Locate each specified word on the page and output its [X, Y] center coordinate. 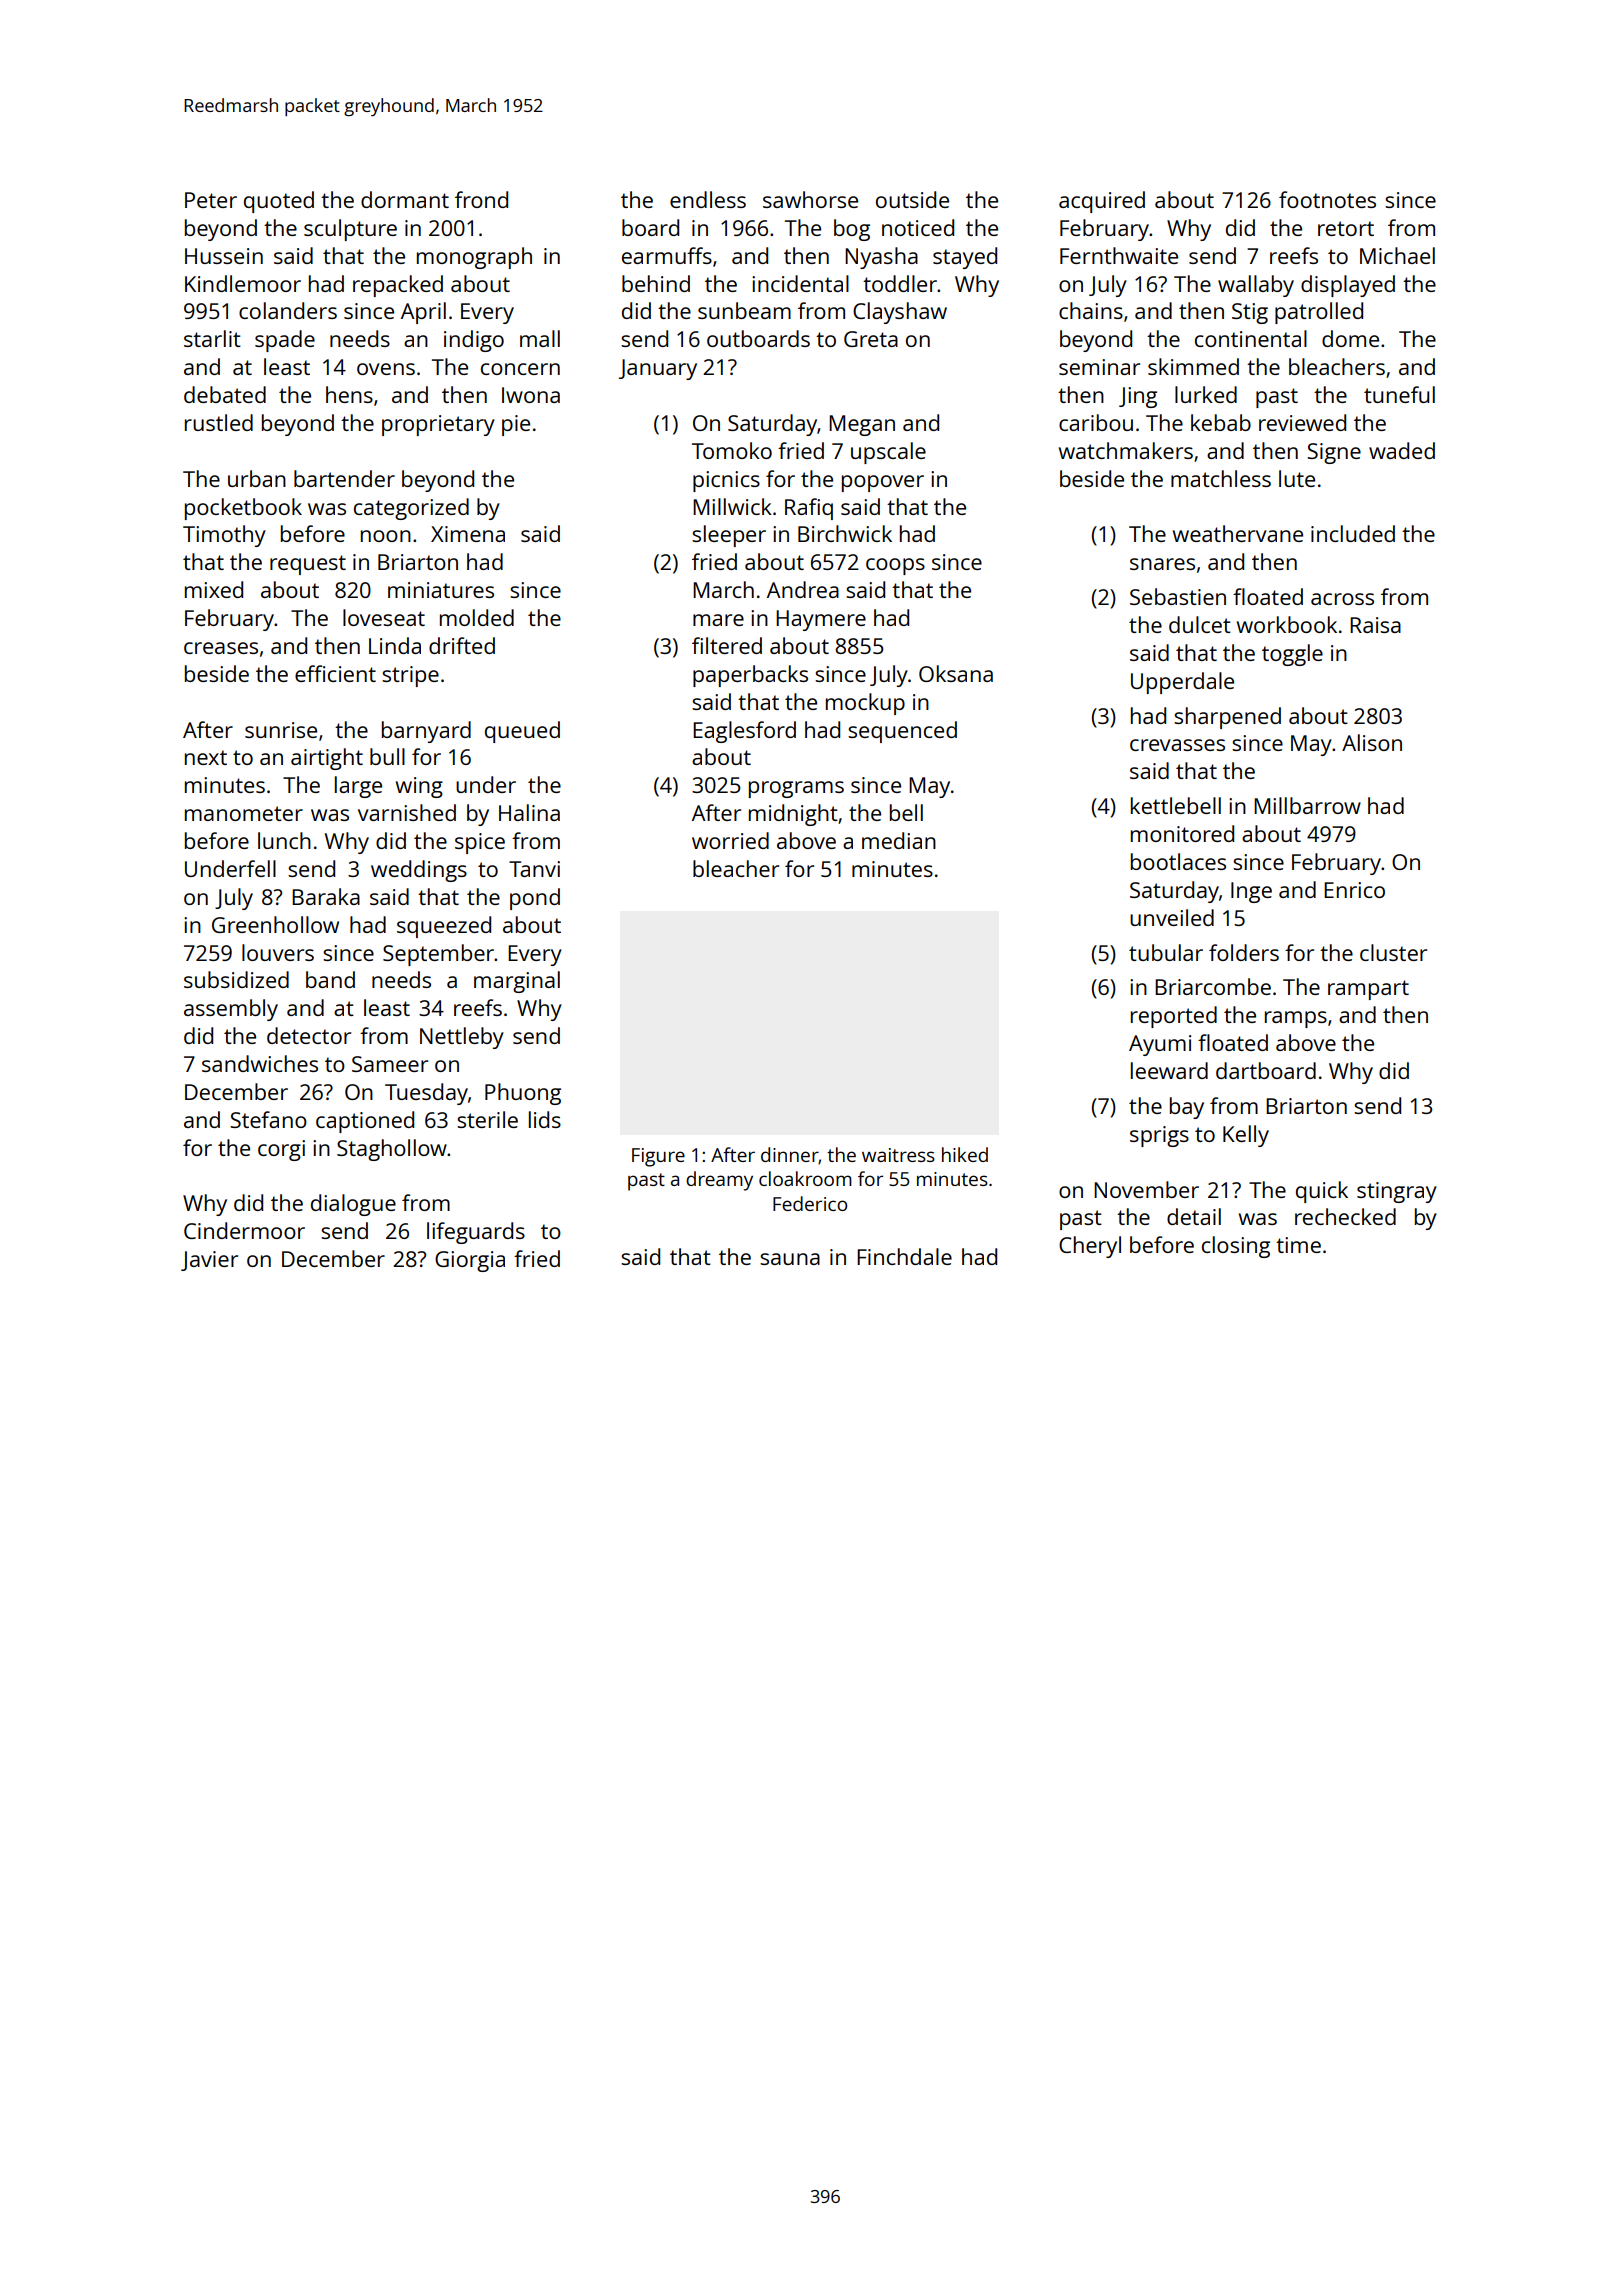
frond [481, 199]
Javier [209, 1261]
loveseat [384, 617]
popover [883, 483]
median [899, 840]
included [1353, 533]
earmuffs [667, 255]
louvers [278, 952]
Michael [1397, 255]
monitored [1182, 833]
